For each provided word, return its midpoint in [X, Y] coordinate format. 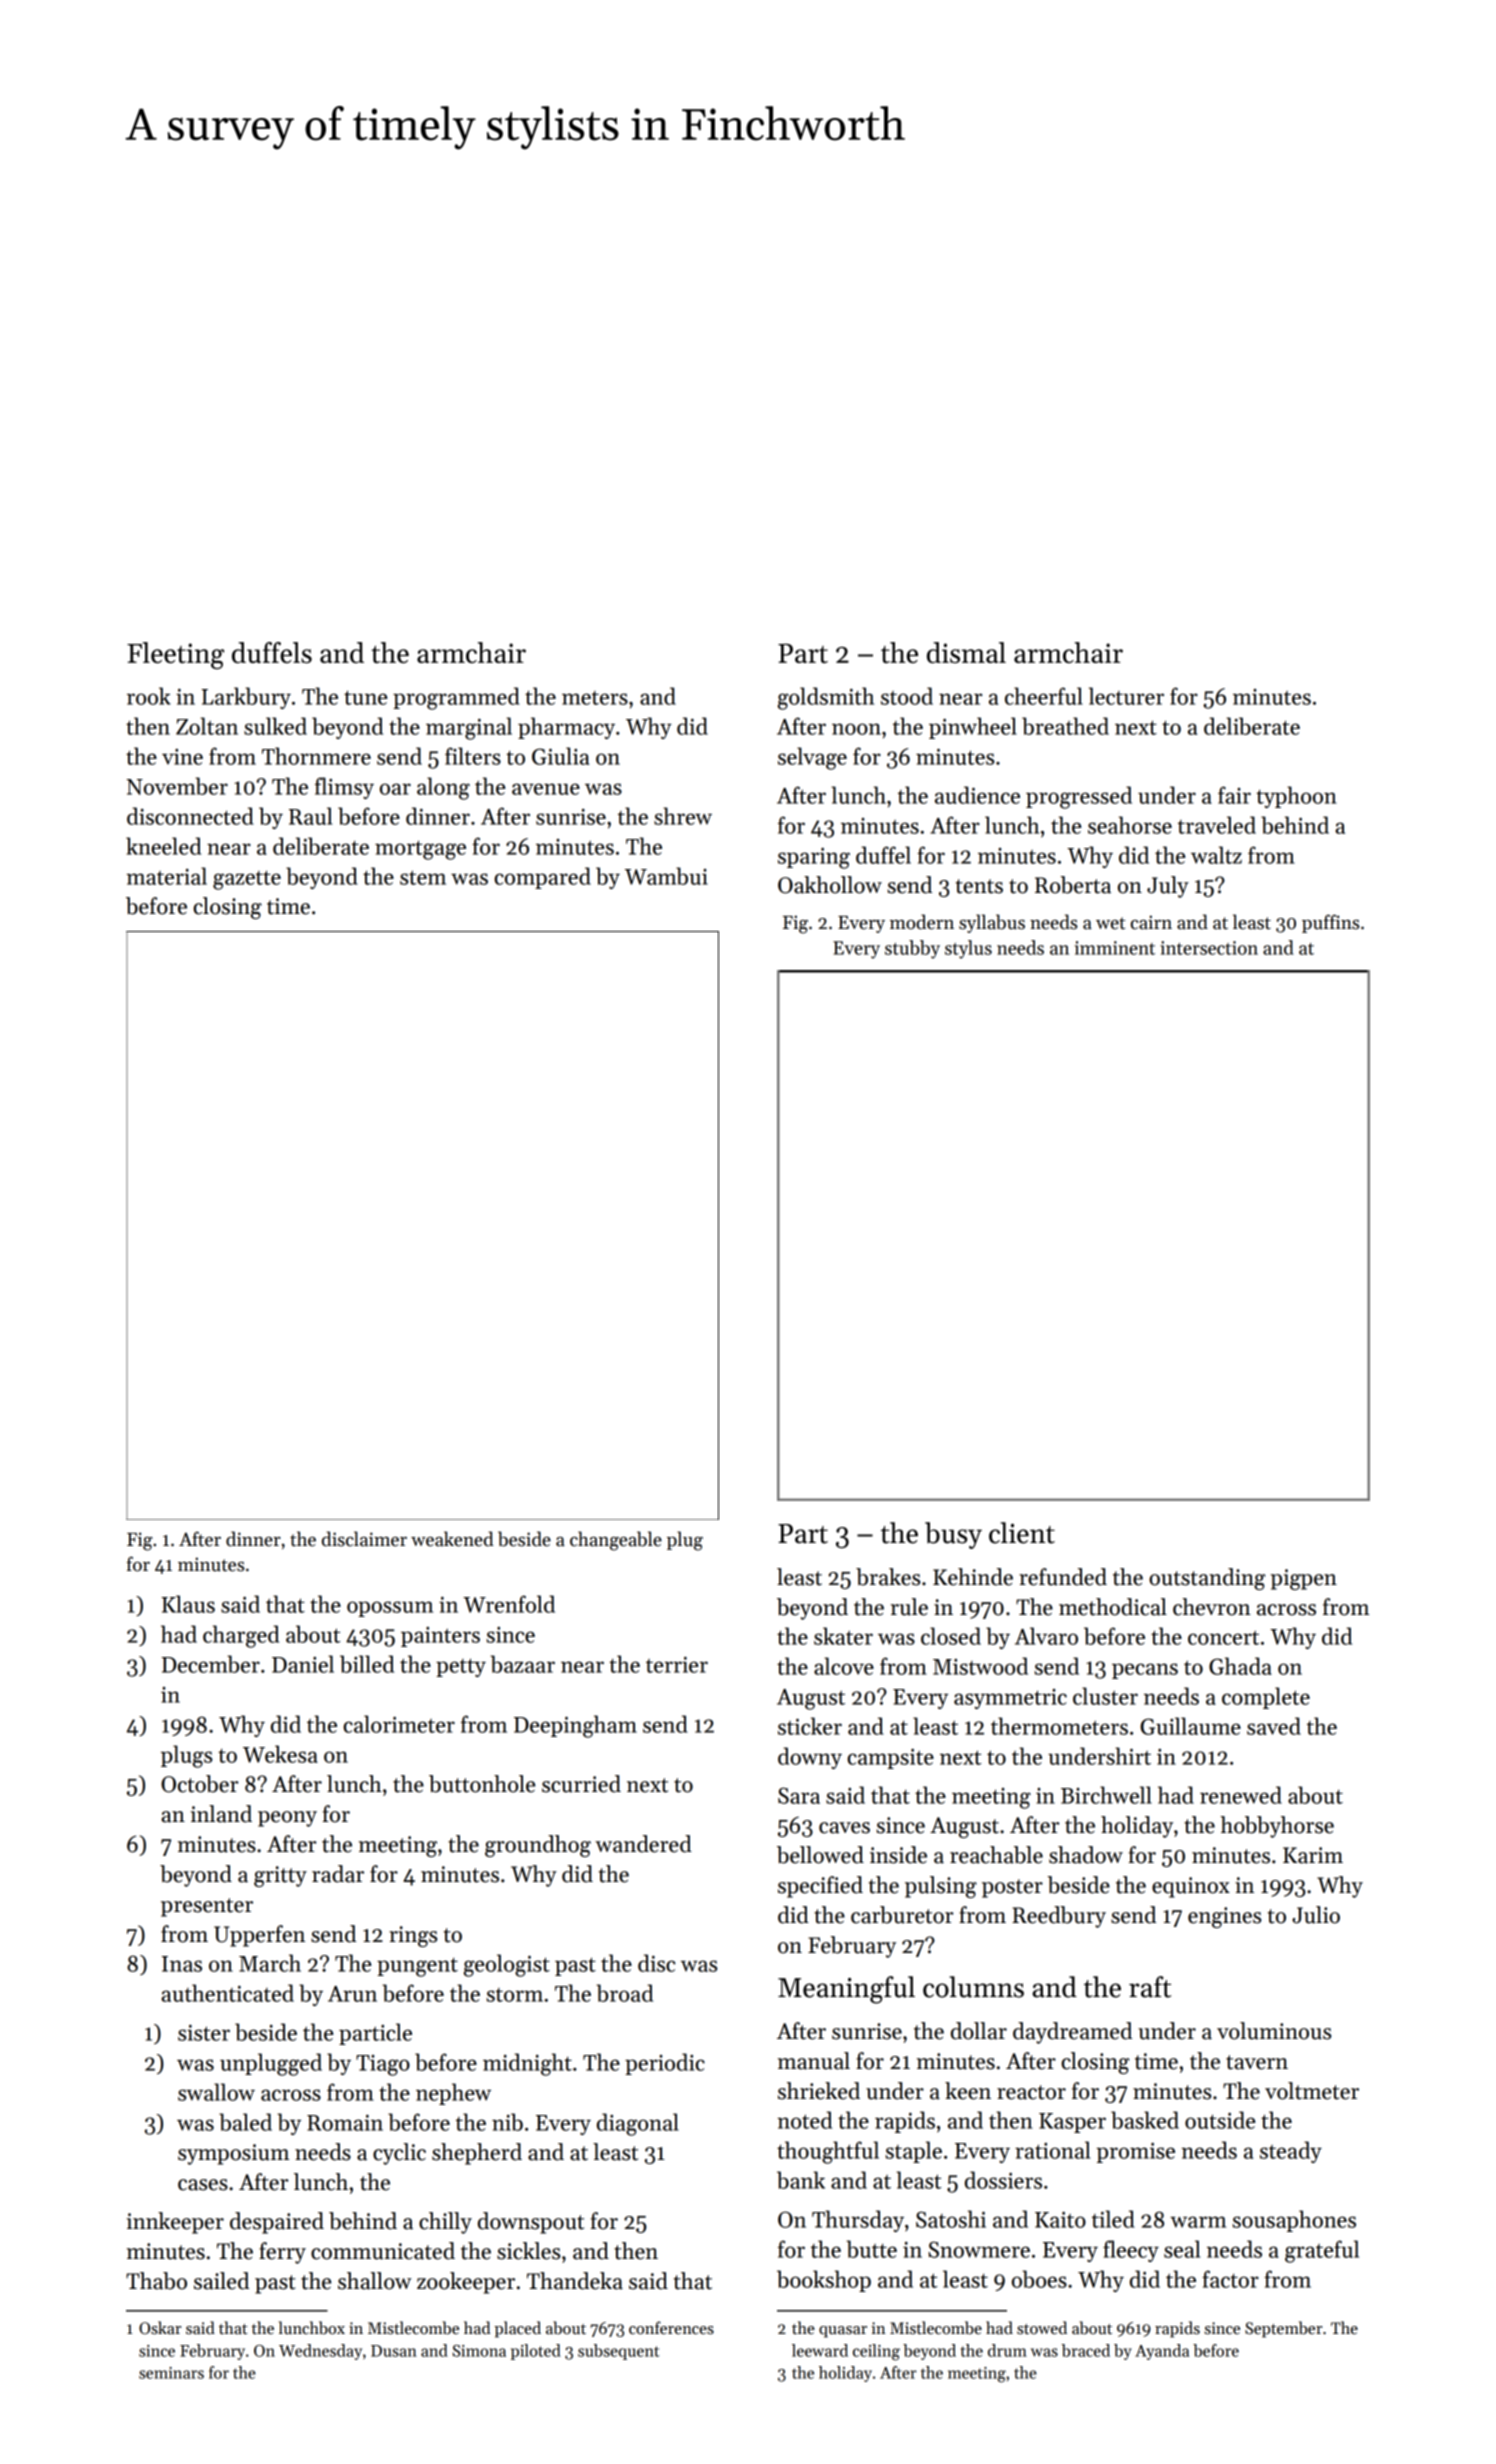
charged [241, 1636]
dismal [966, 652]
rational [1052, 2150]
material [167, 876]
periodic [665, 2064]
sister [204, 2032]
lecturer [1126, 696]
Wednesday [320, 2352]
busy [953, 1535]
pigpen [1304, 1579]
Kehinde [973, 1577]
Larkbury [246, 698]
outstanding [1207, 1579]
